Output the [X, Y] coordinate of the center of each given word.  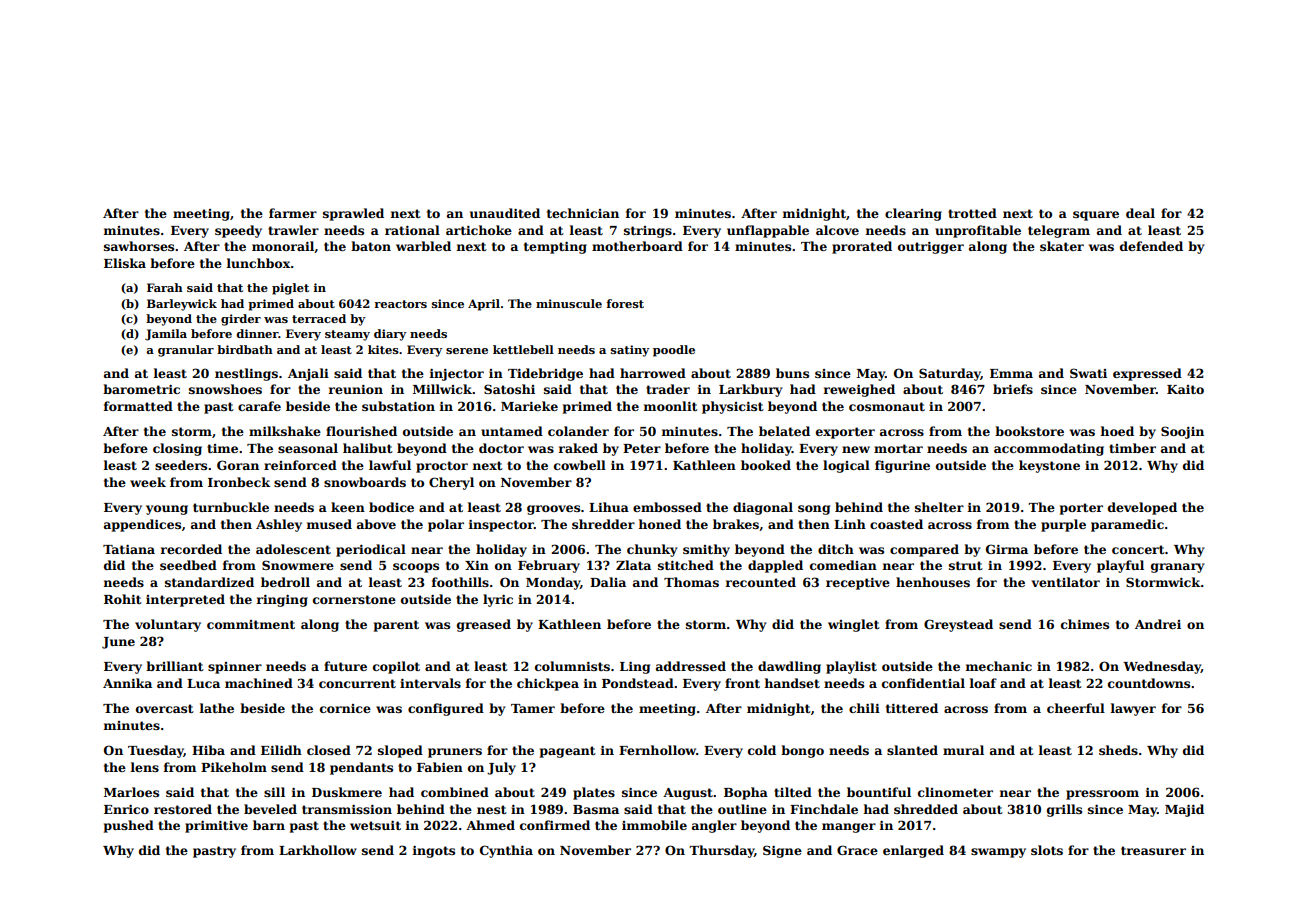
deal [1140, 213]
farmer [293, 213]
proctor [442, 467]
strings [648, 232]
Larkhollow [318, 850]
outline [742, 809]
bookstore [1029, 431]
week [148, 482]
